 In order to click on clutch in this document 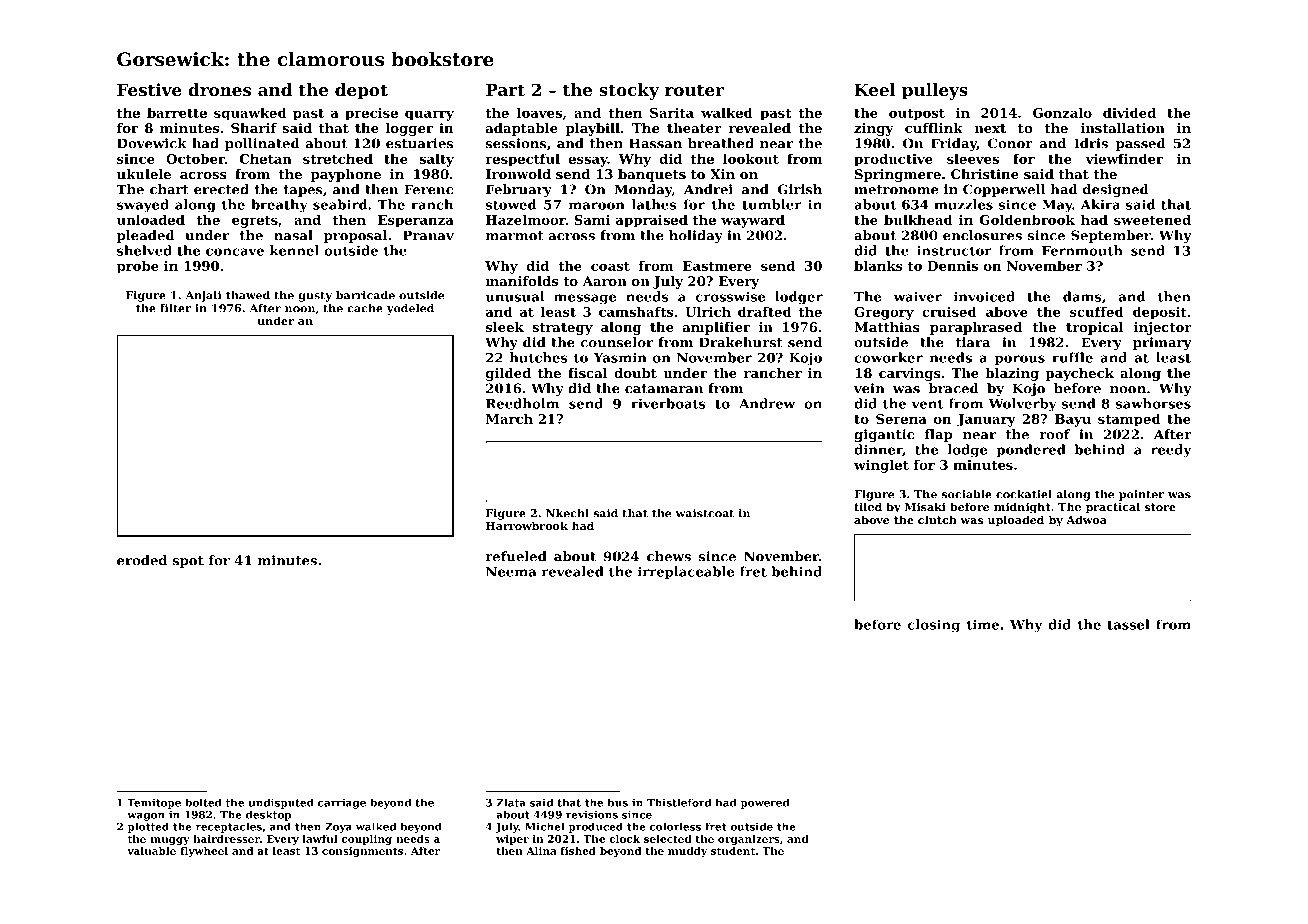, I will do `click(937, 519)`.
